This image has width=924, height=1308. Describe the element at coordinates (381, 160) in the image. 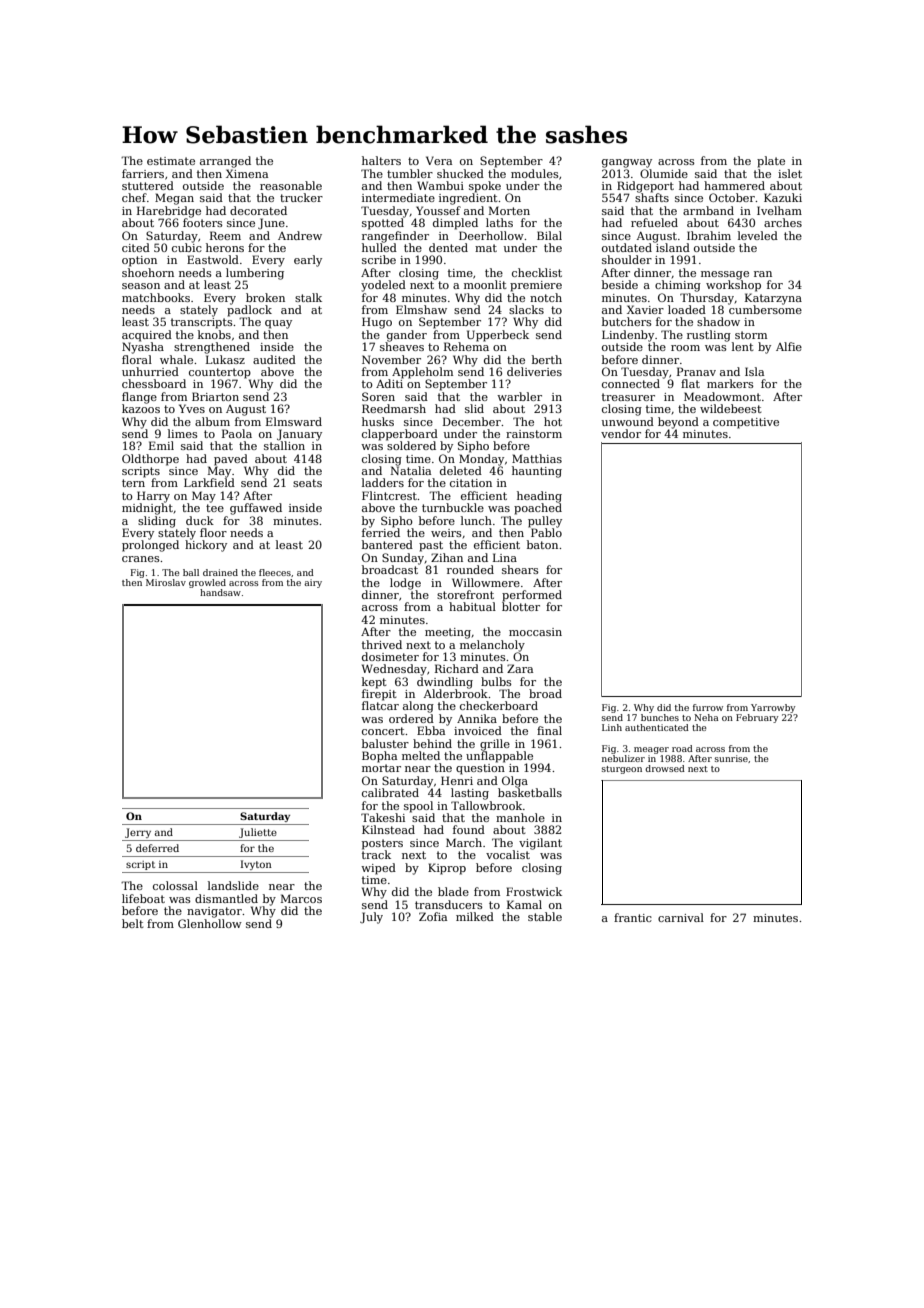

I see `halters` at that location.
